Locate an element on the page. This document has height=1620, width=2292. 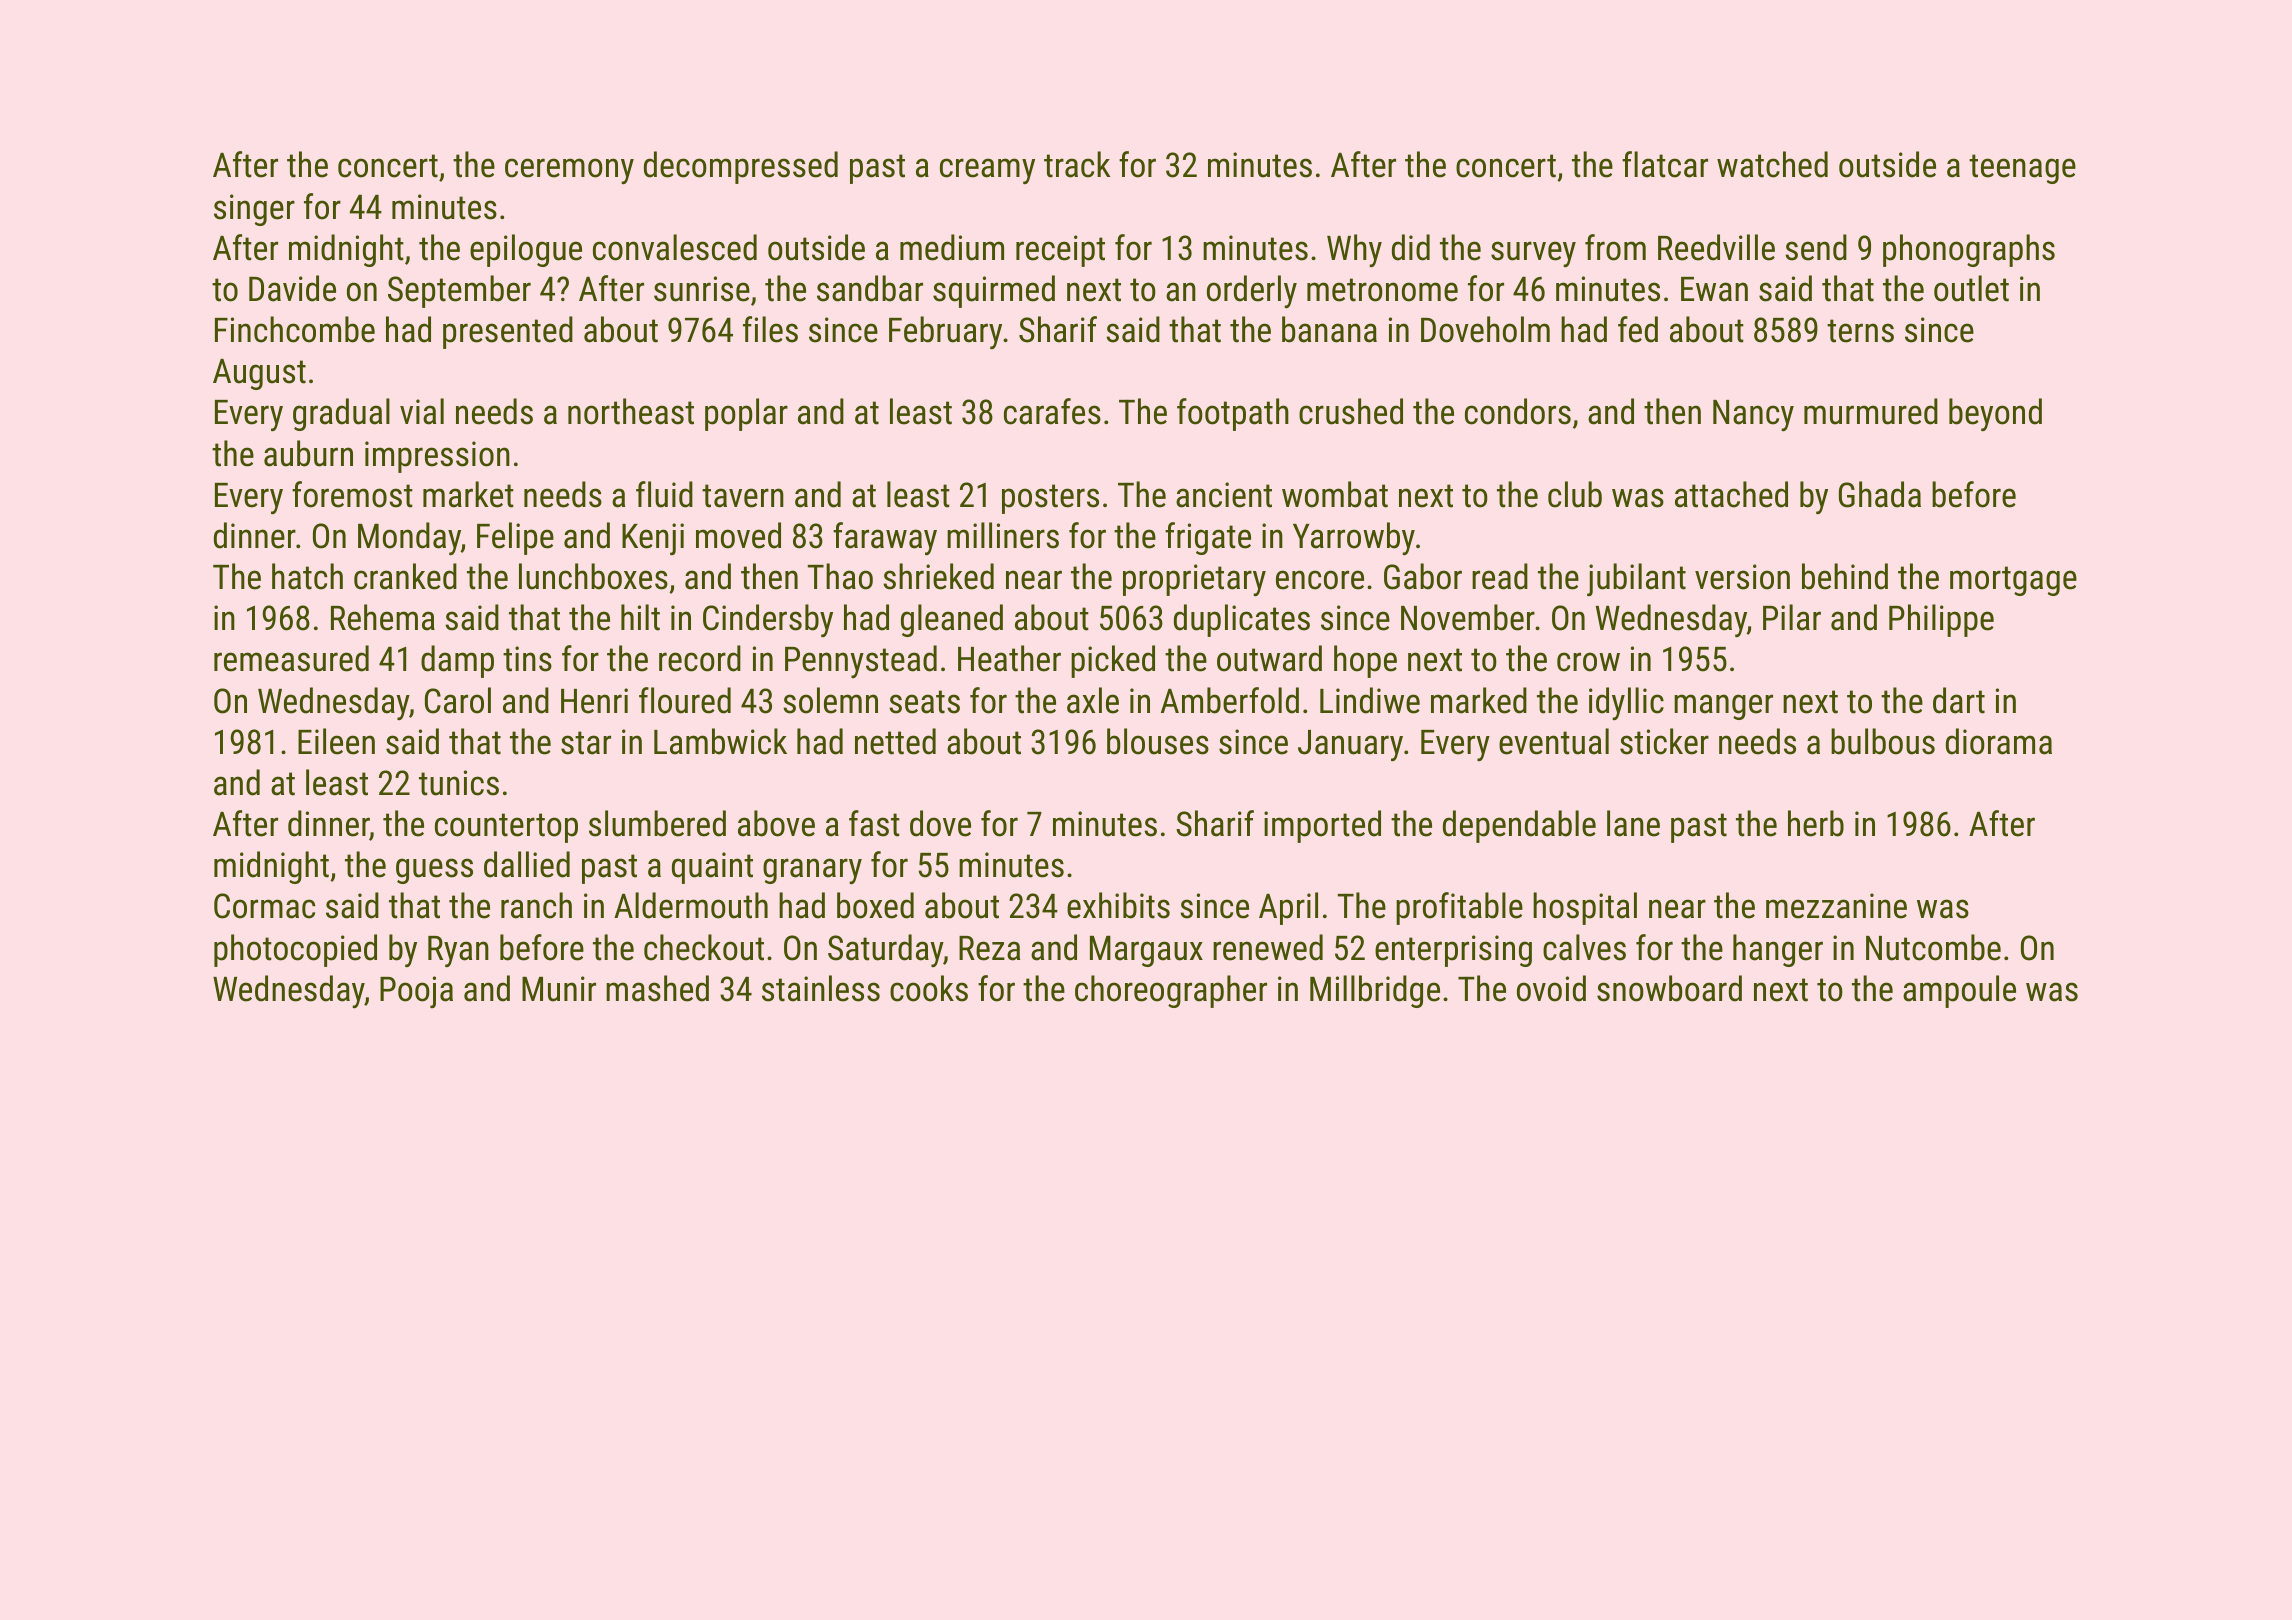
track is located at coordinates (1077, 164).
